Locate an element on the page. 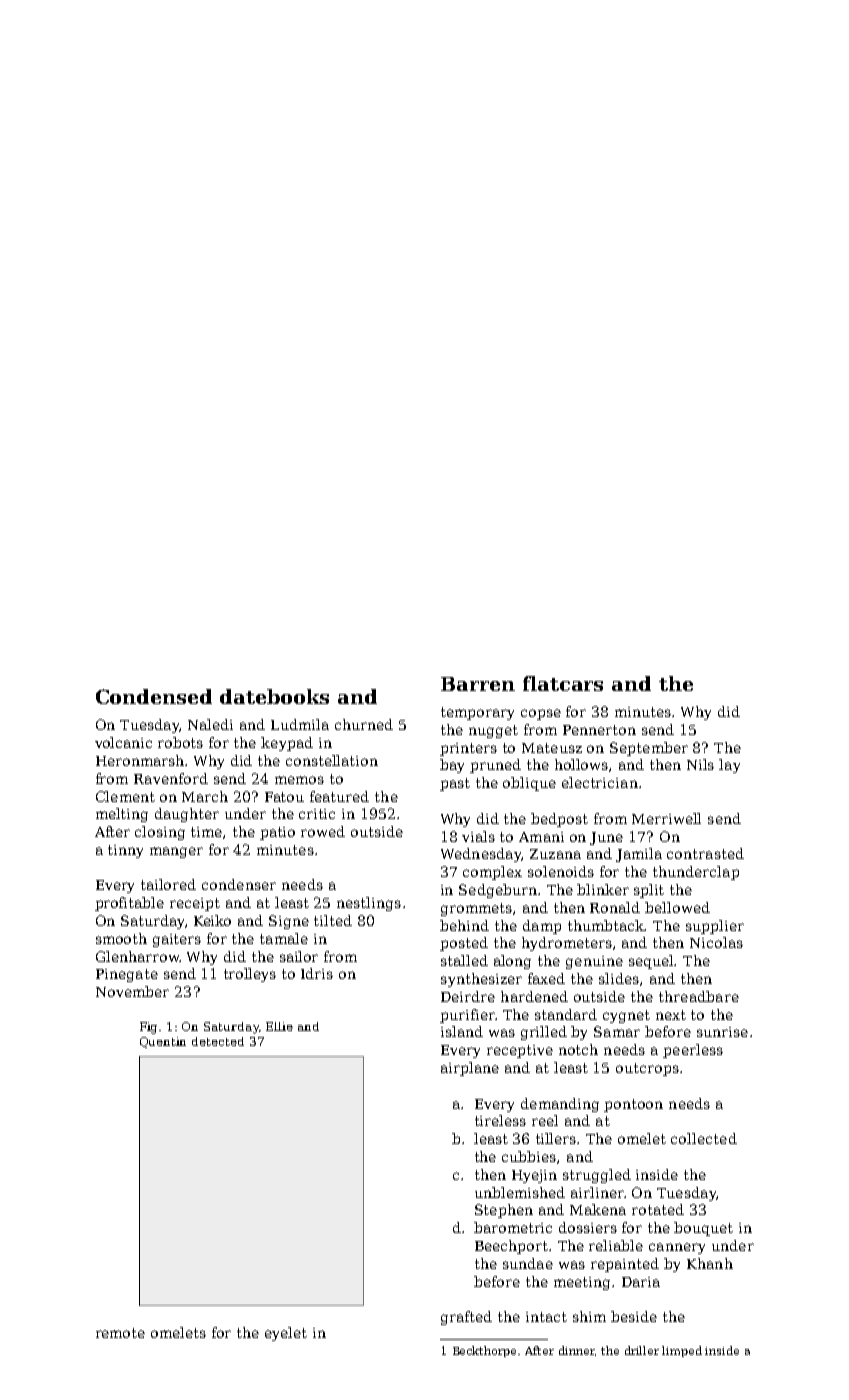 The height and width of the page is (1400, 849). Barren is located at coordinates (478, 684).
